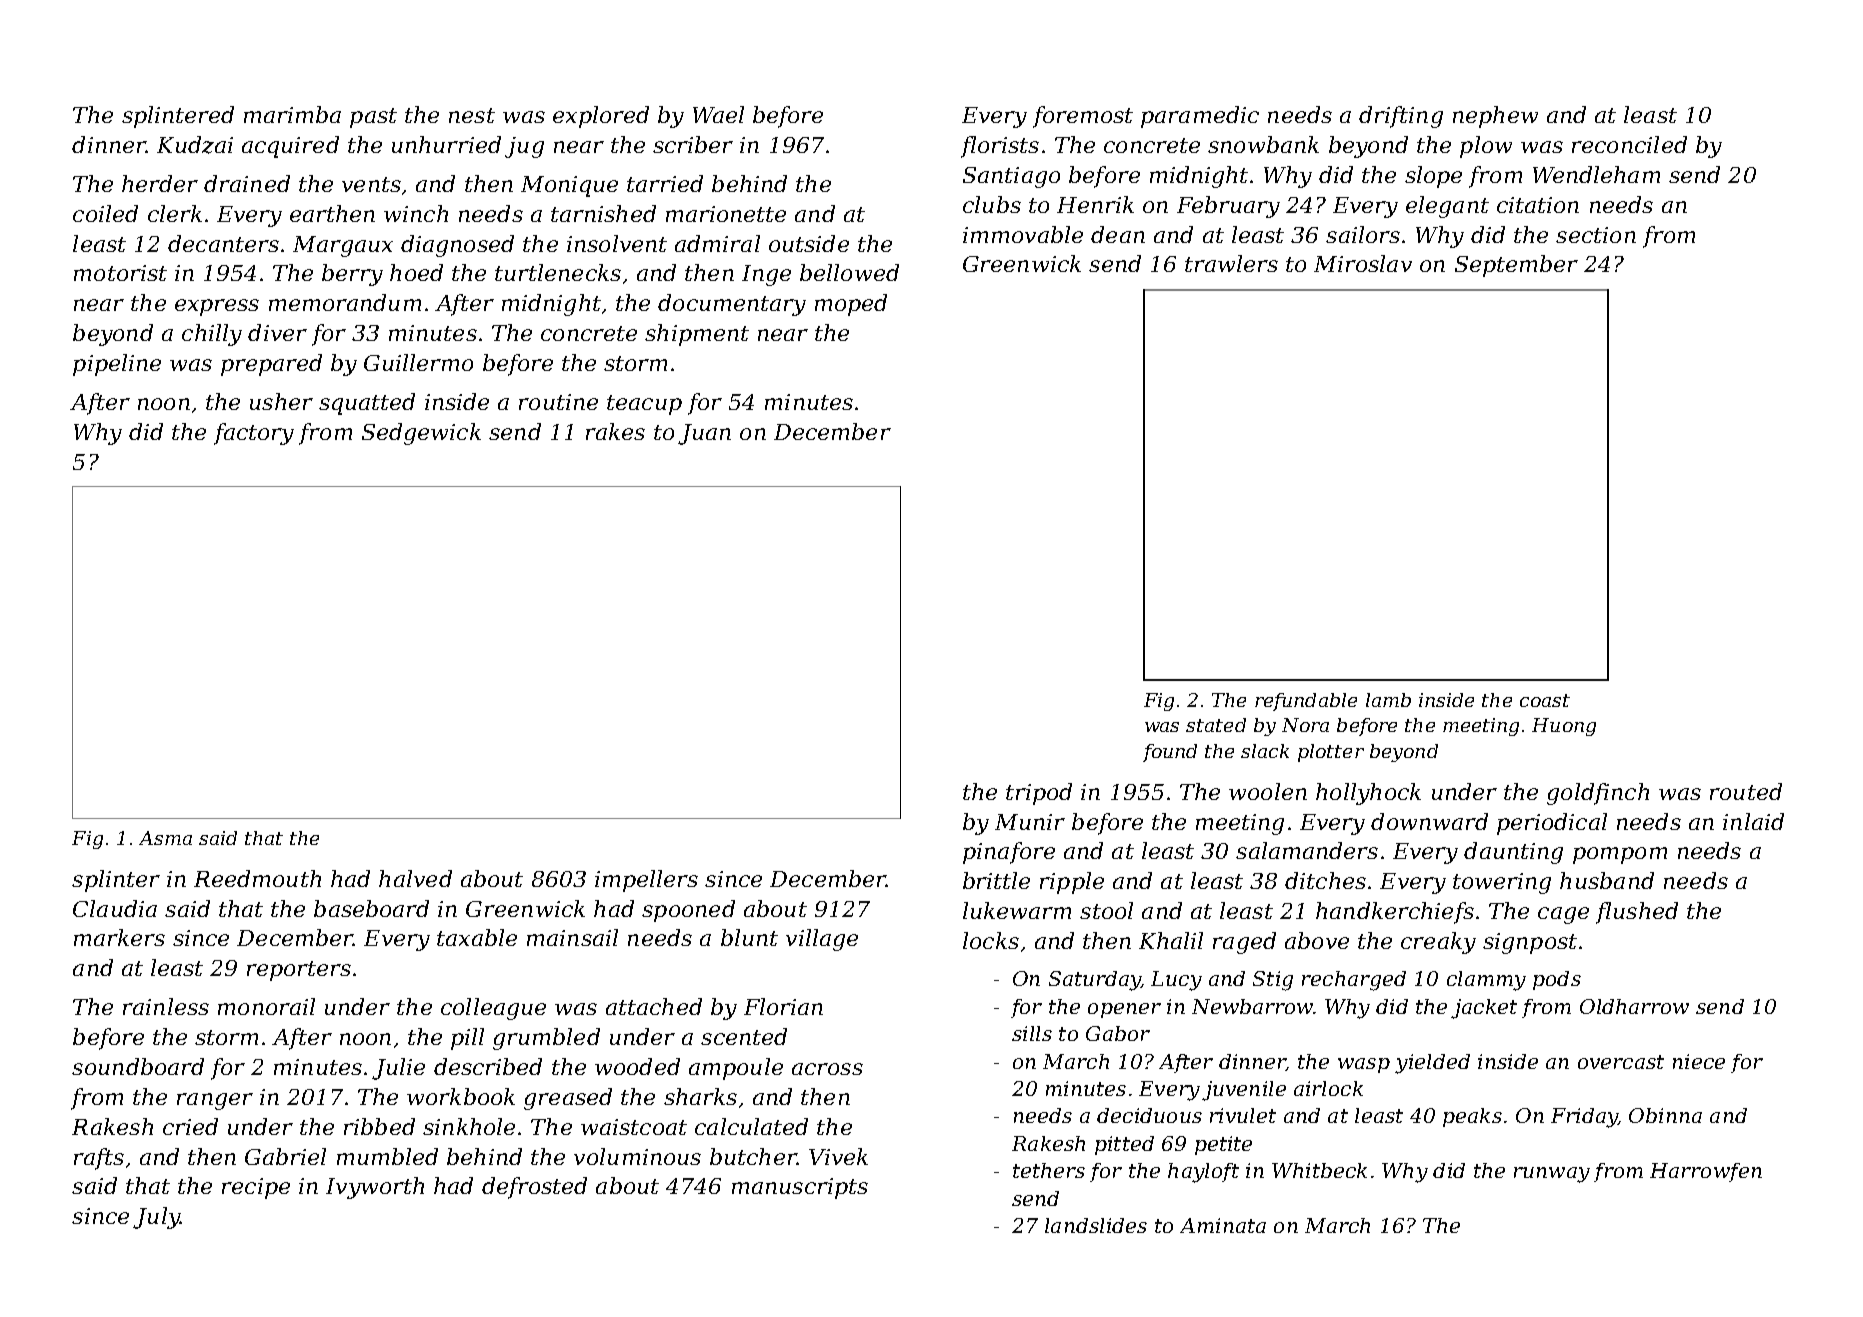 This screenshot has height=1317, width=1863. I want to click on nest, so click(472, 115).
